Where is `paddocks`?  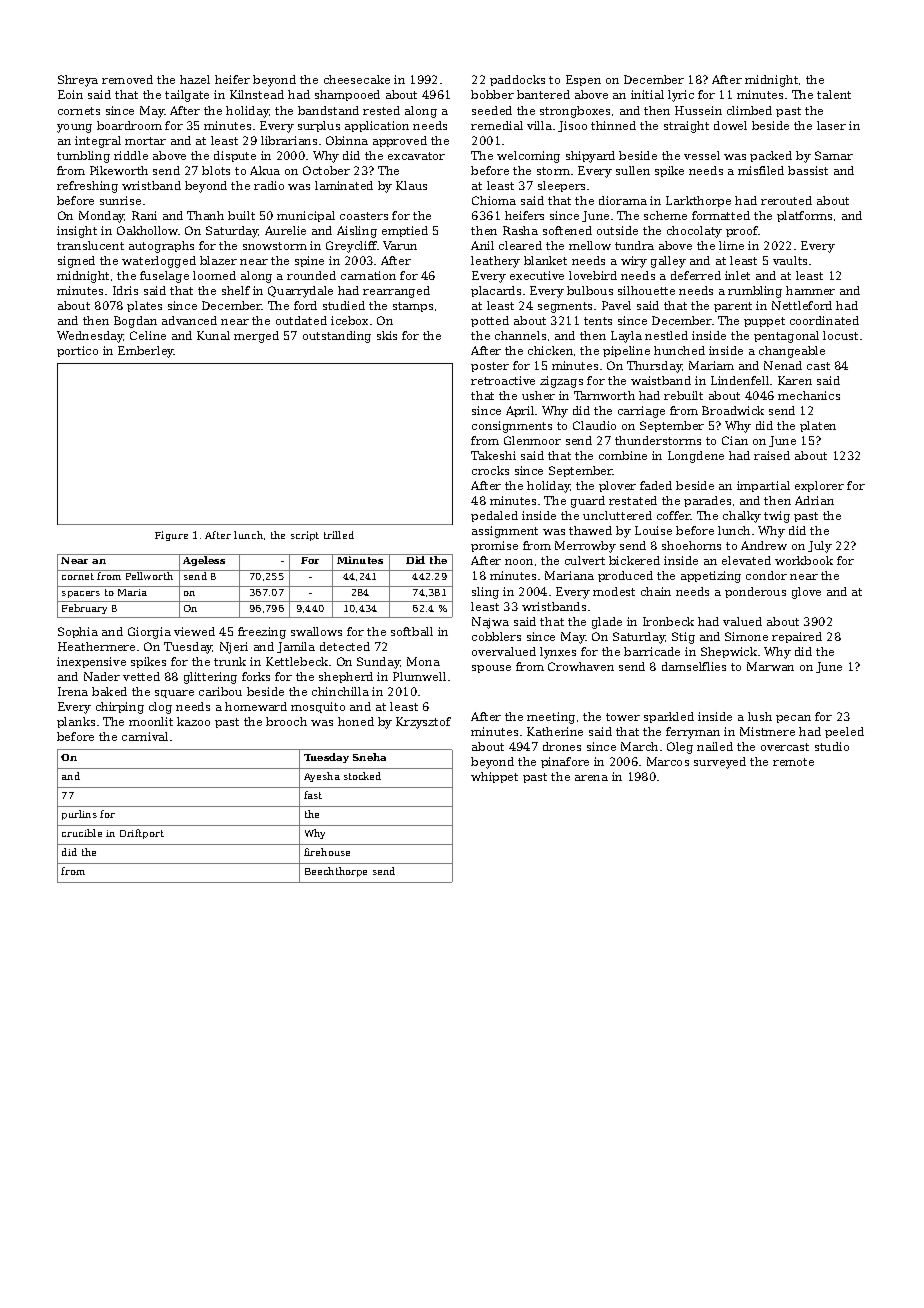 paddocks is located at coordinates (517, 80).
